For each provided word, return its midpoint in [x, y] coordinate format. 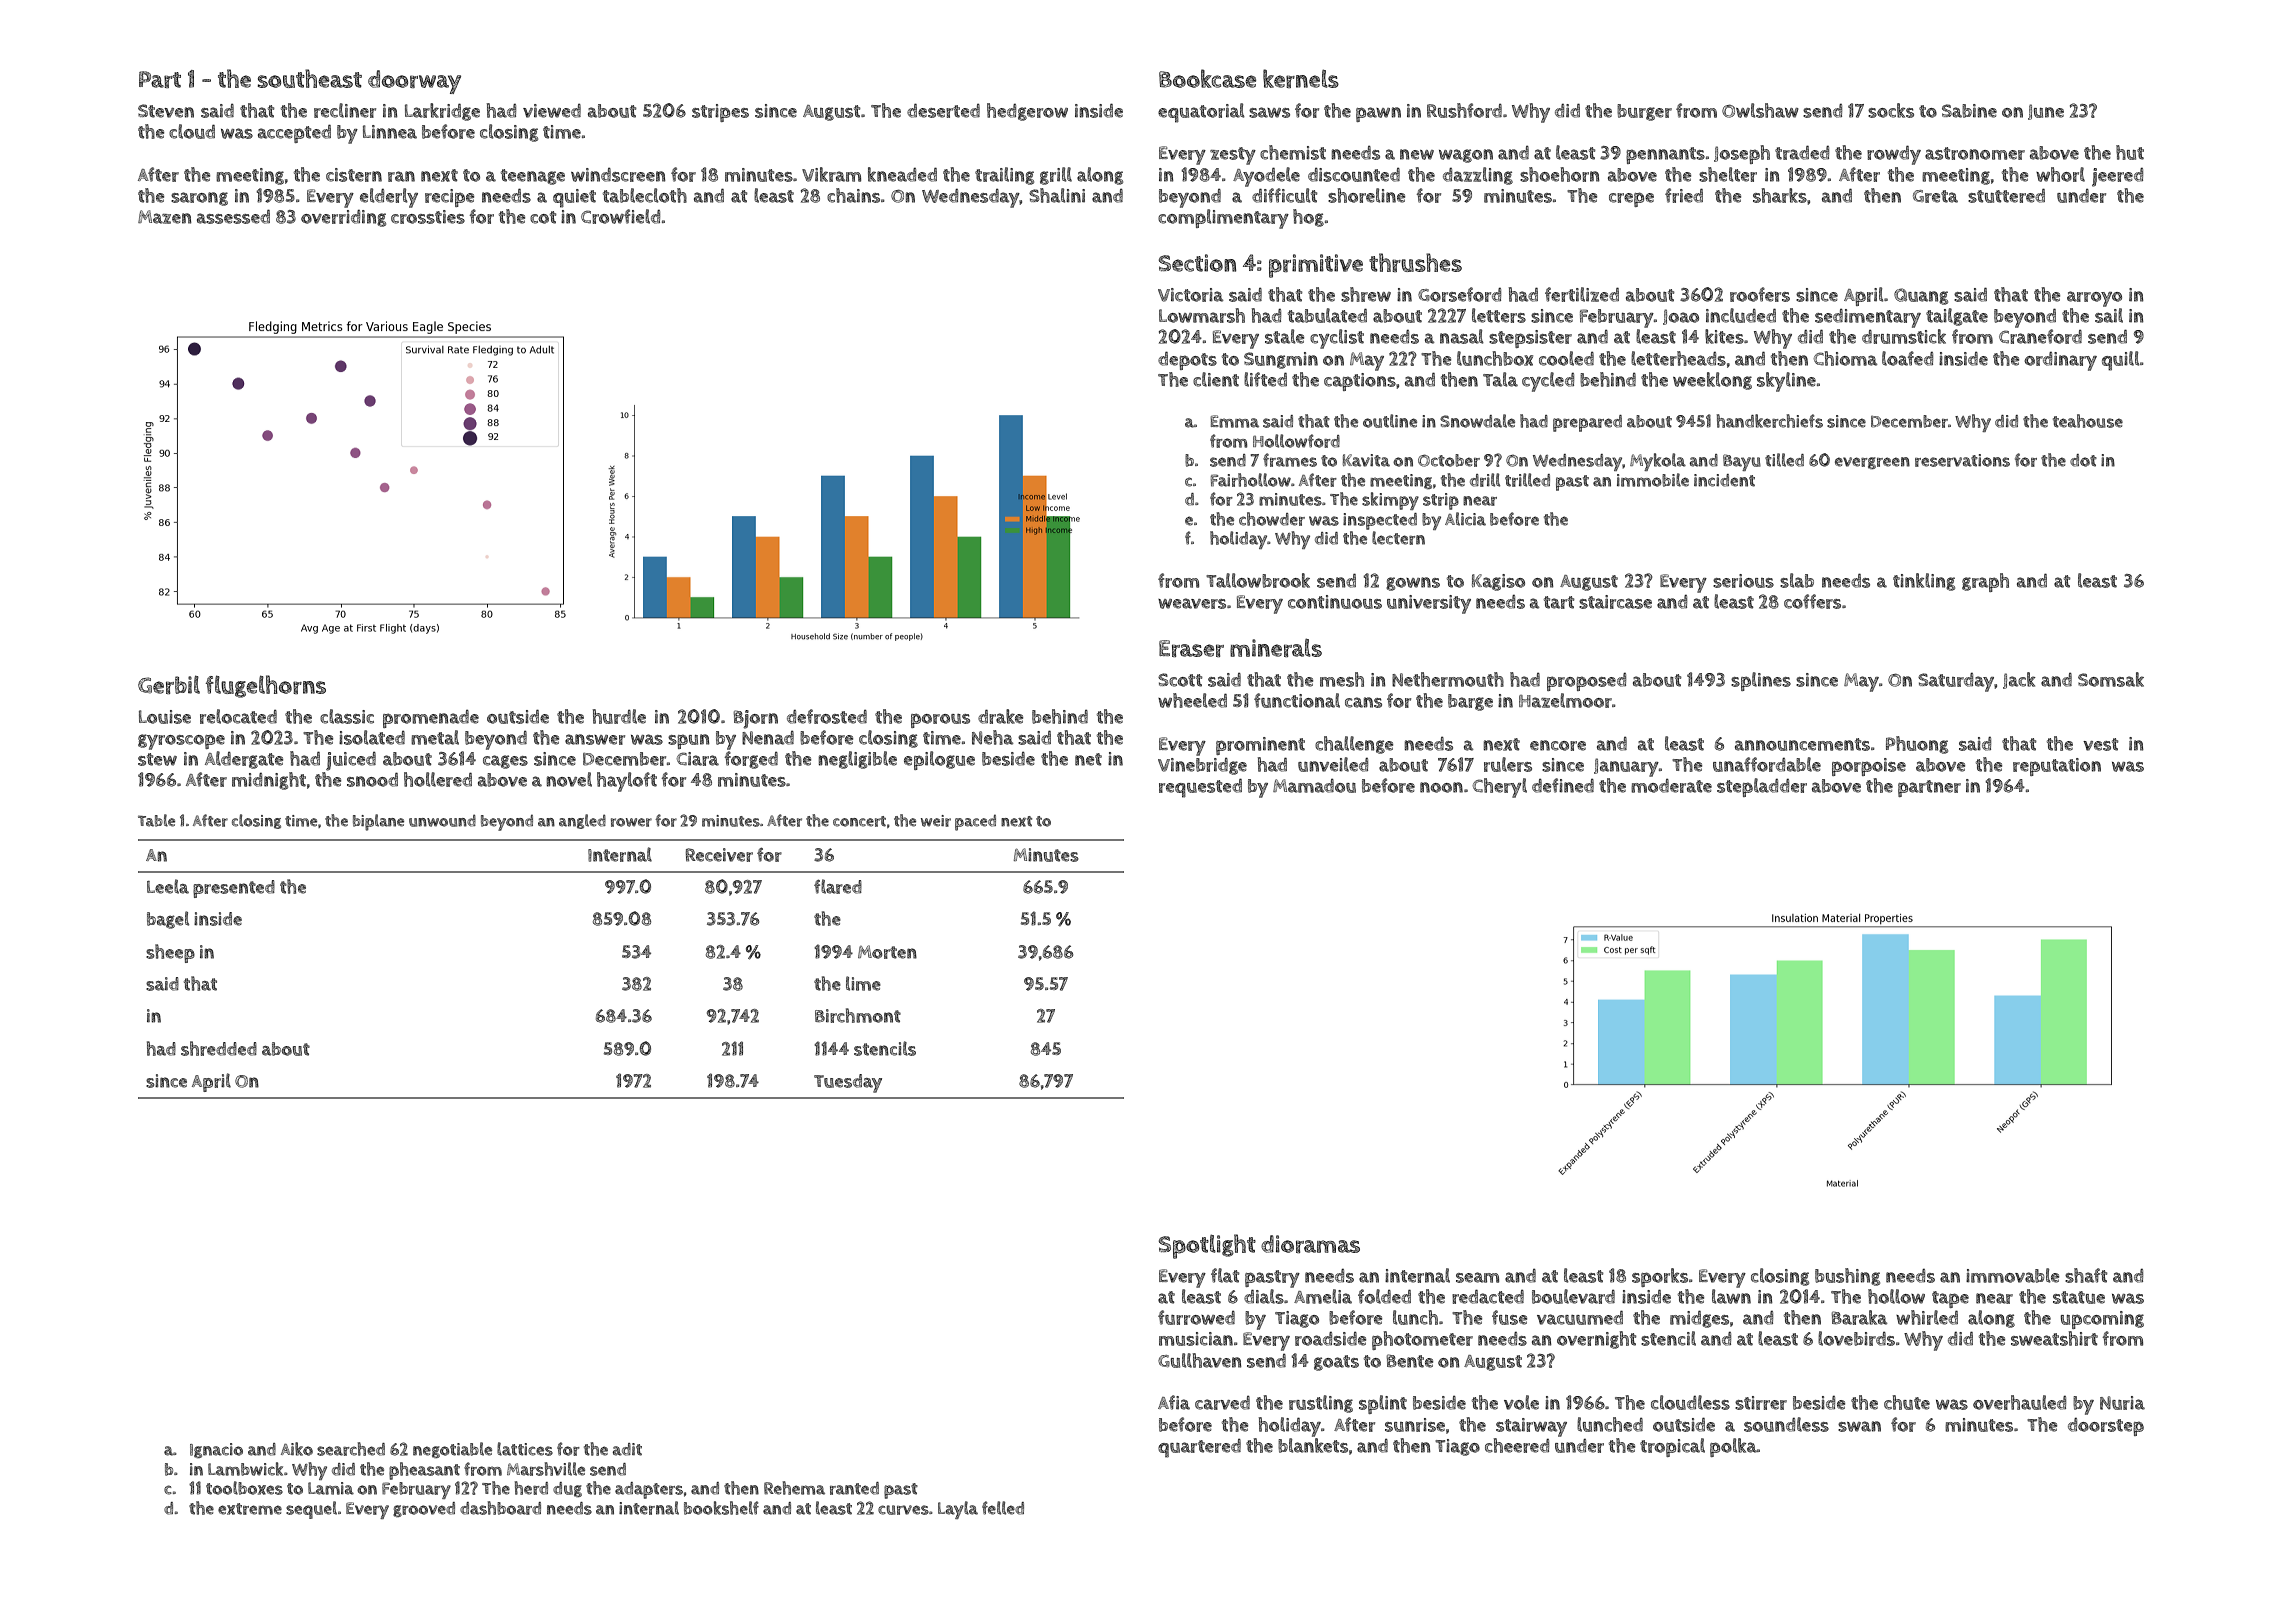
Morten [887, 952]
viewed [552, 111]
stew [157, 759]
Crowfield [620, 216]
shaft [2086, 1275]
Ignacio [216, 1450]
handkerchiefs [1770, 421]
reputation [2057, 767]
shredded [219, 1048]
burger [1644, 112]
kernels [1301, 78]
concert [859, 821]
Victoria [1191, 295]
